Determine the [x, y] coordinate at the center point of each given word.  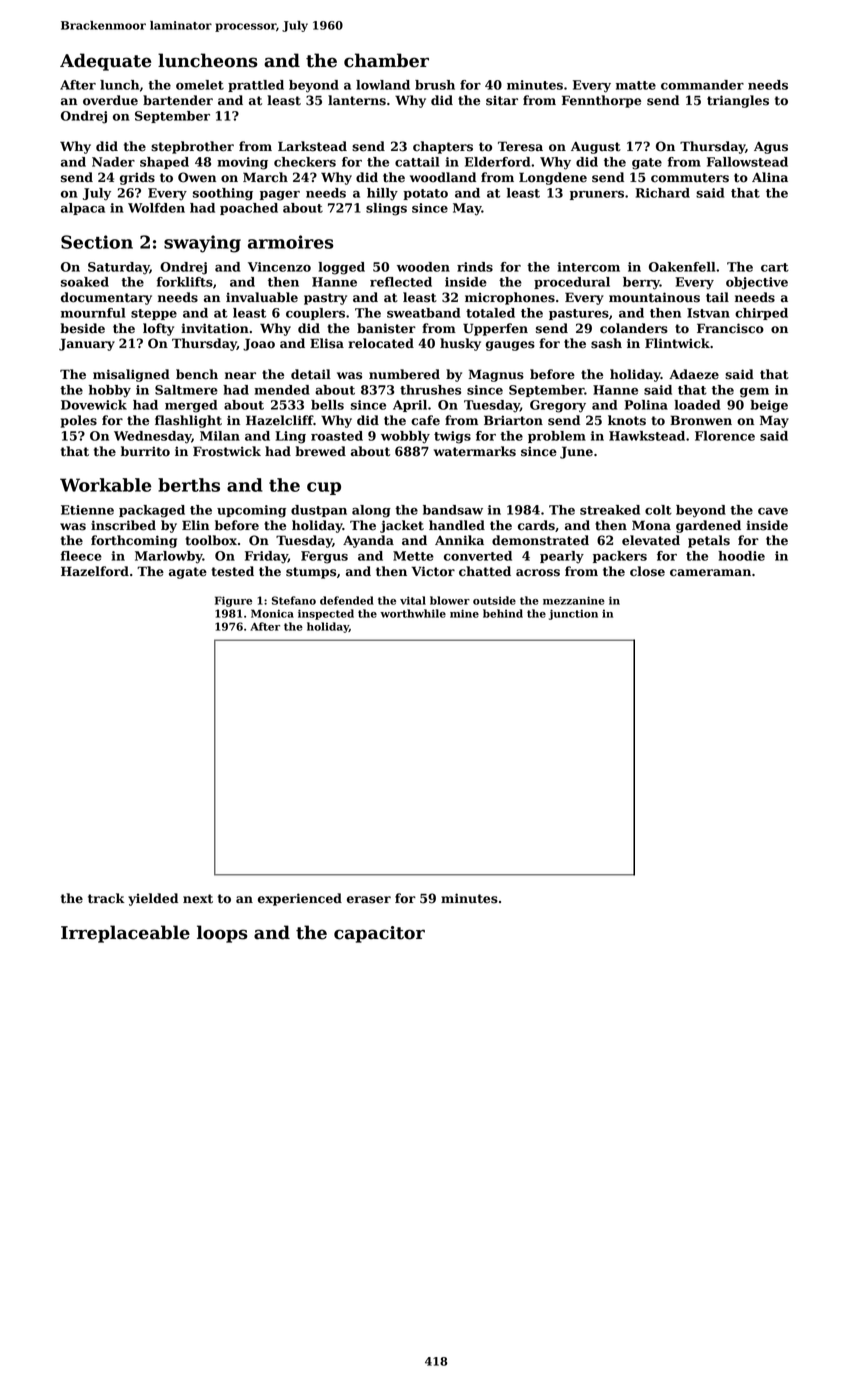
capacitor [379, 934]
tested [232, 571]
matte [636, 85]
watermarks [475, 451]
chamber [386, 60]
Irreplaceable [125, 934]
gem [754, 393]
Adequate [105, 62]
